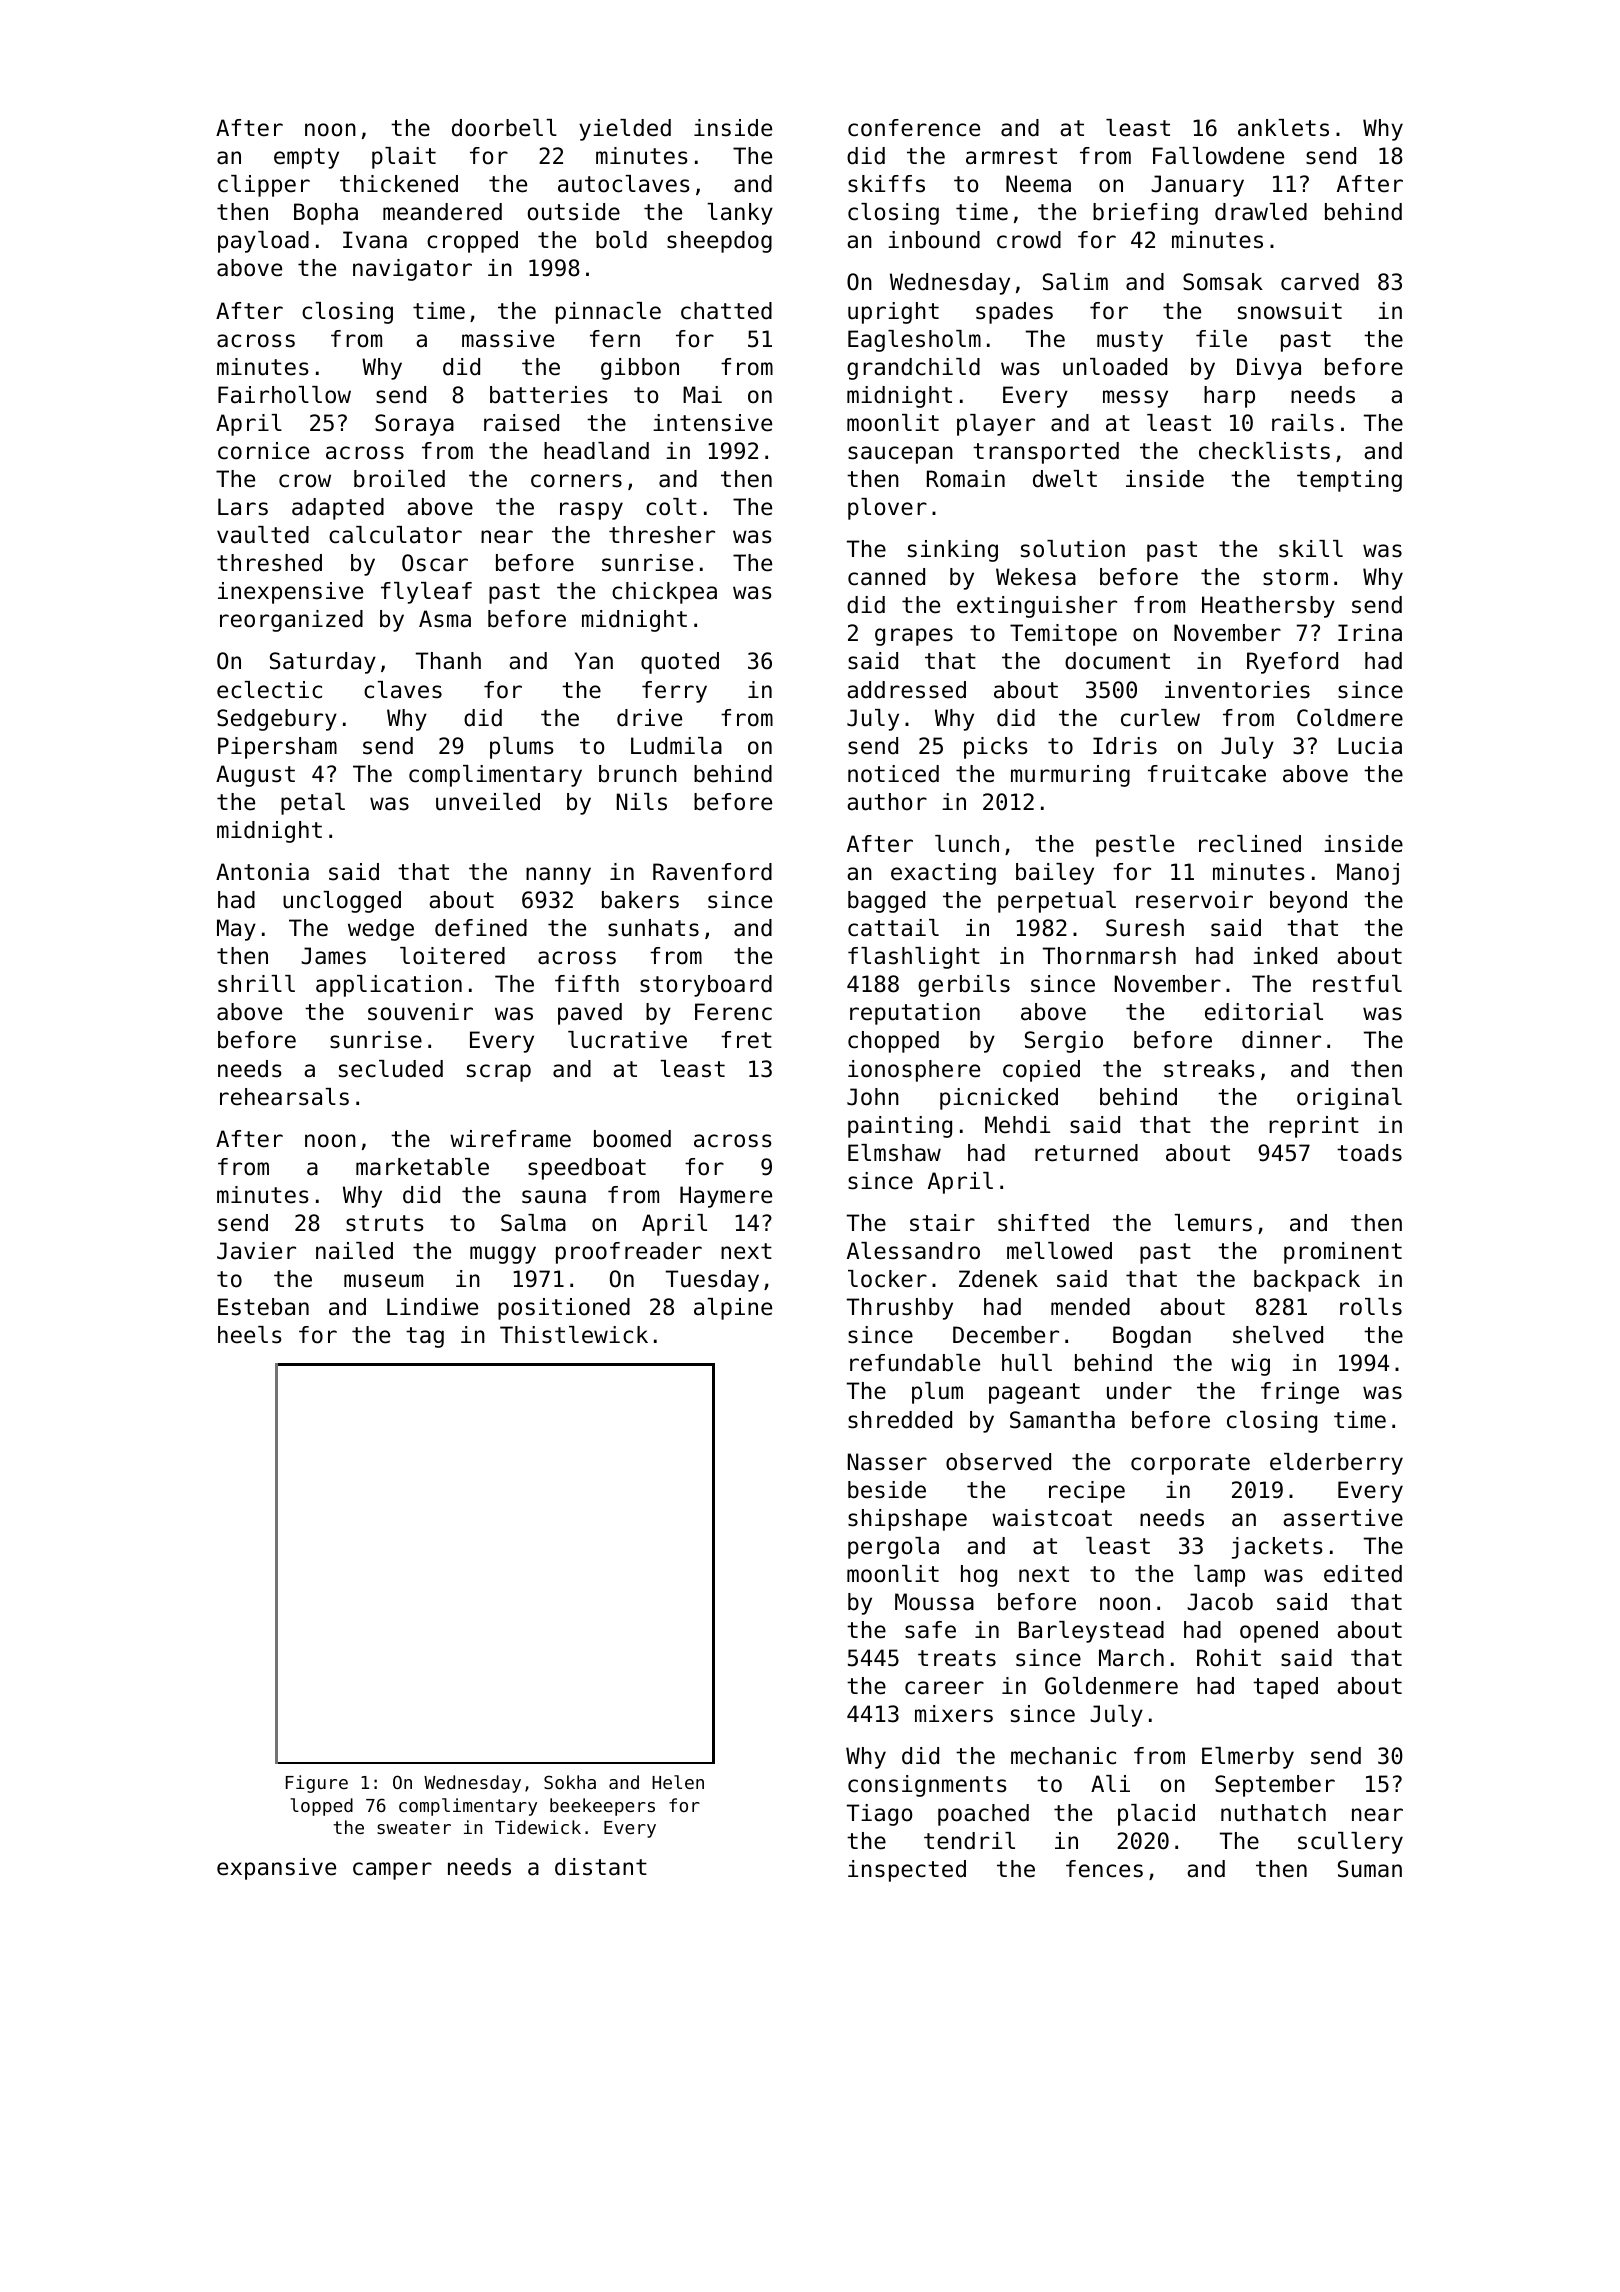  Describe the element at coordinates (1283, 128) in the image. I see `anklets` at that location.
